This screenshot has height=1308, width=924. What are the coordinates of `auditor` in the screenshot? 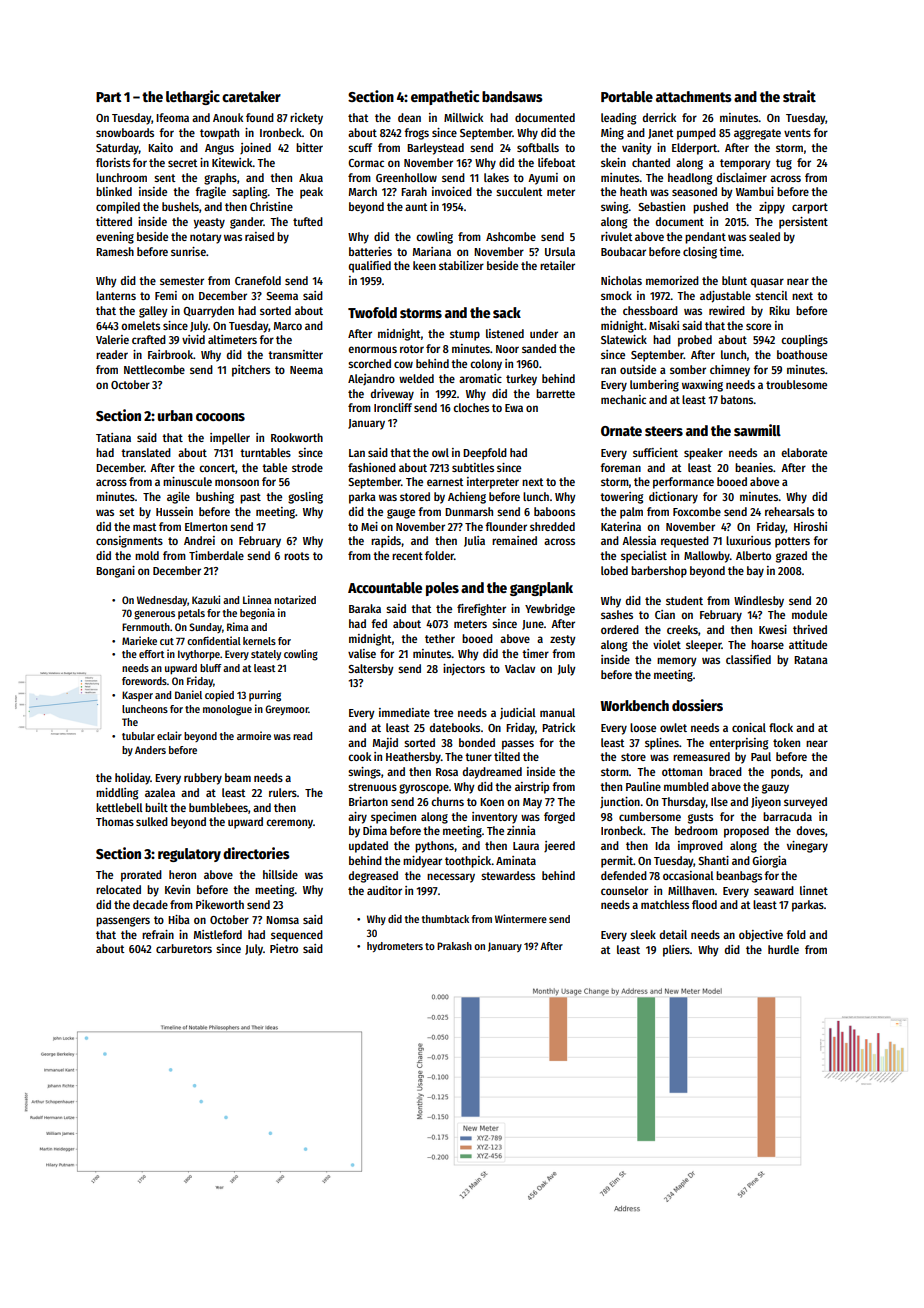 It's located at (384, 890).
